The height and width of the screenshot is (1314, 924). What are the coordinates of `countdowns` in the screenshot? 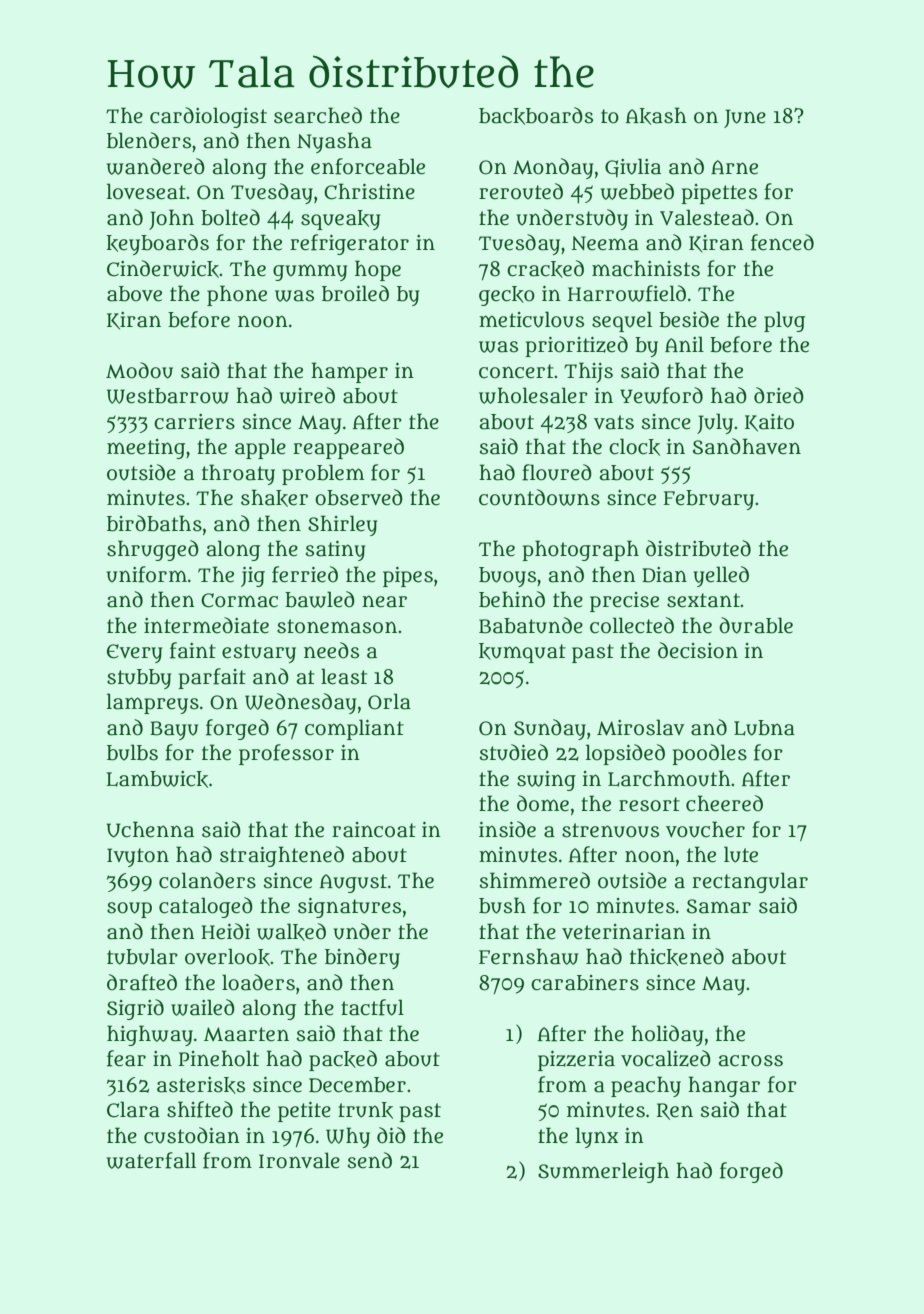 It's located at (539, 497).
